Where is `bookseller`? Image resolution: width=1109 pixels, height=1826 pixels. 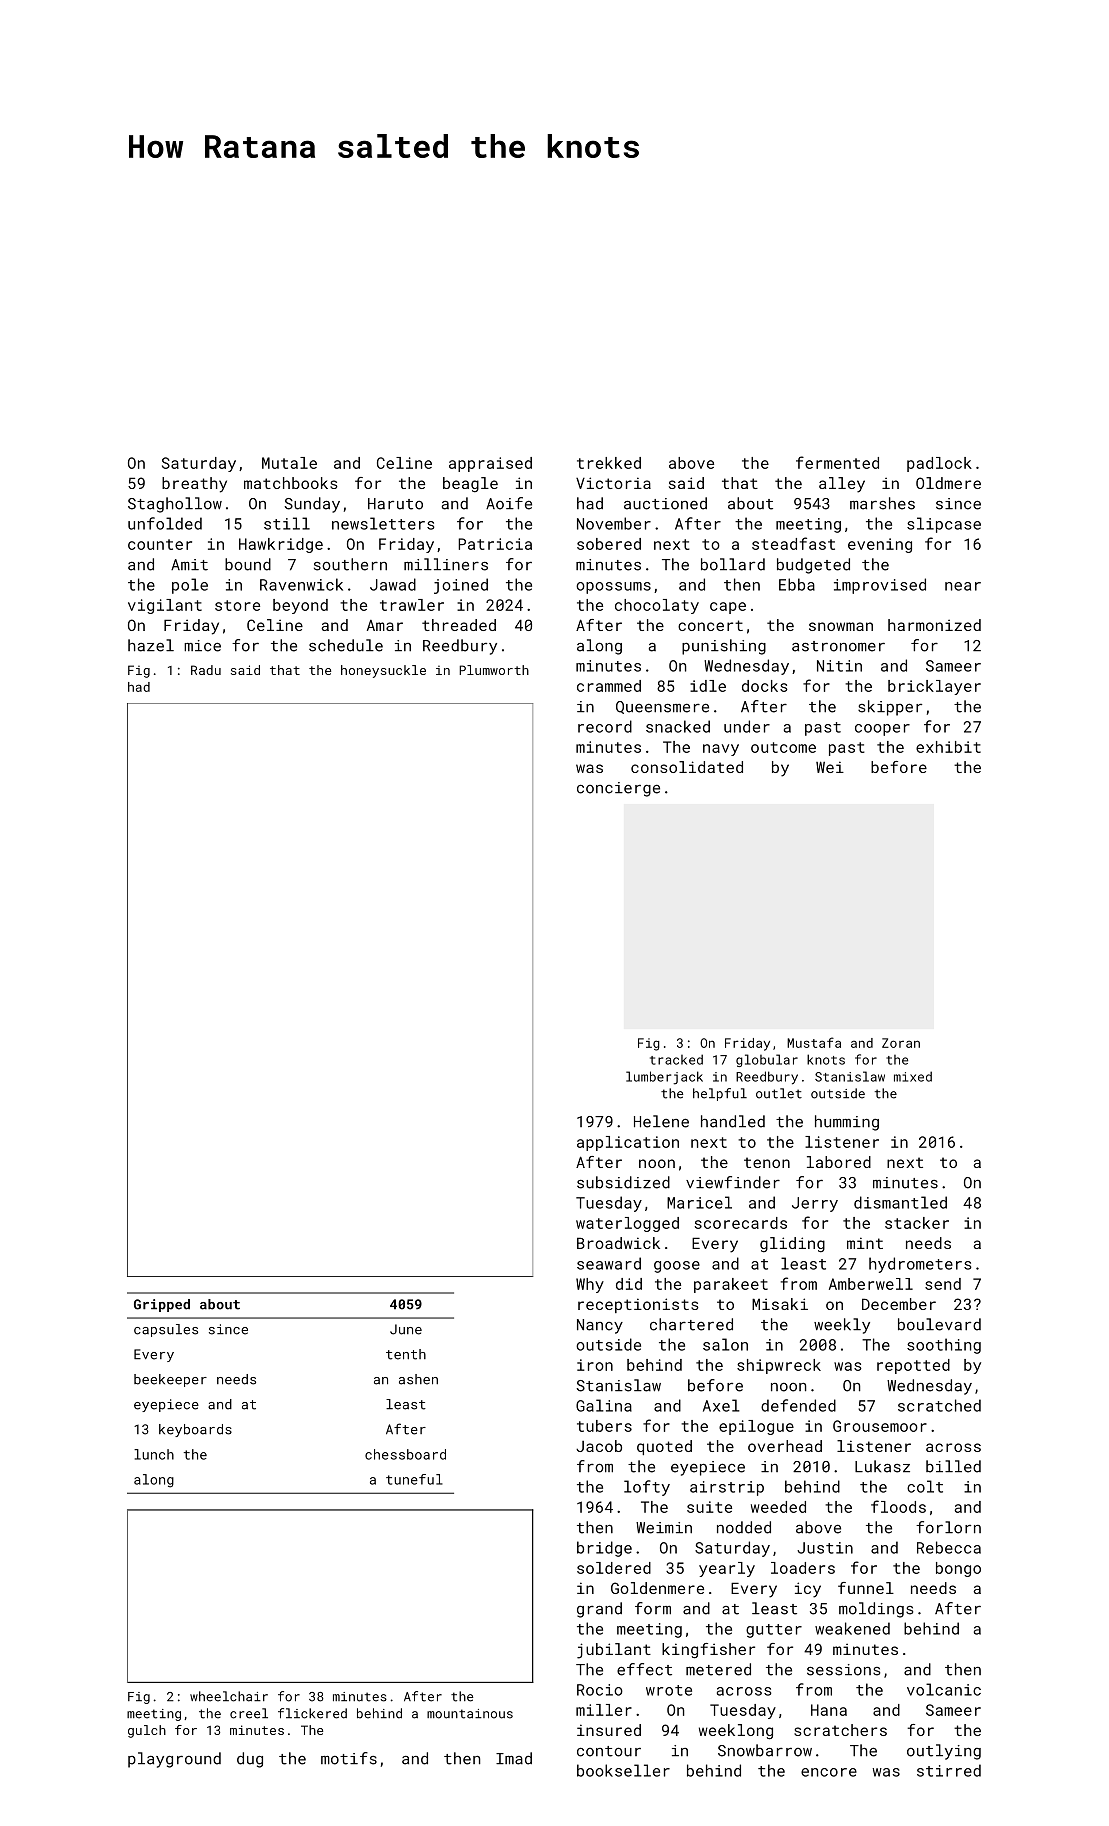
bookseller is located at coordinates (623, 1770).
